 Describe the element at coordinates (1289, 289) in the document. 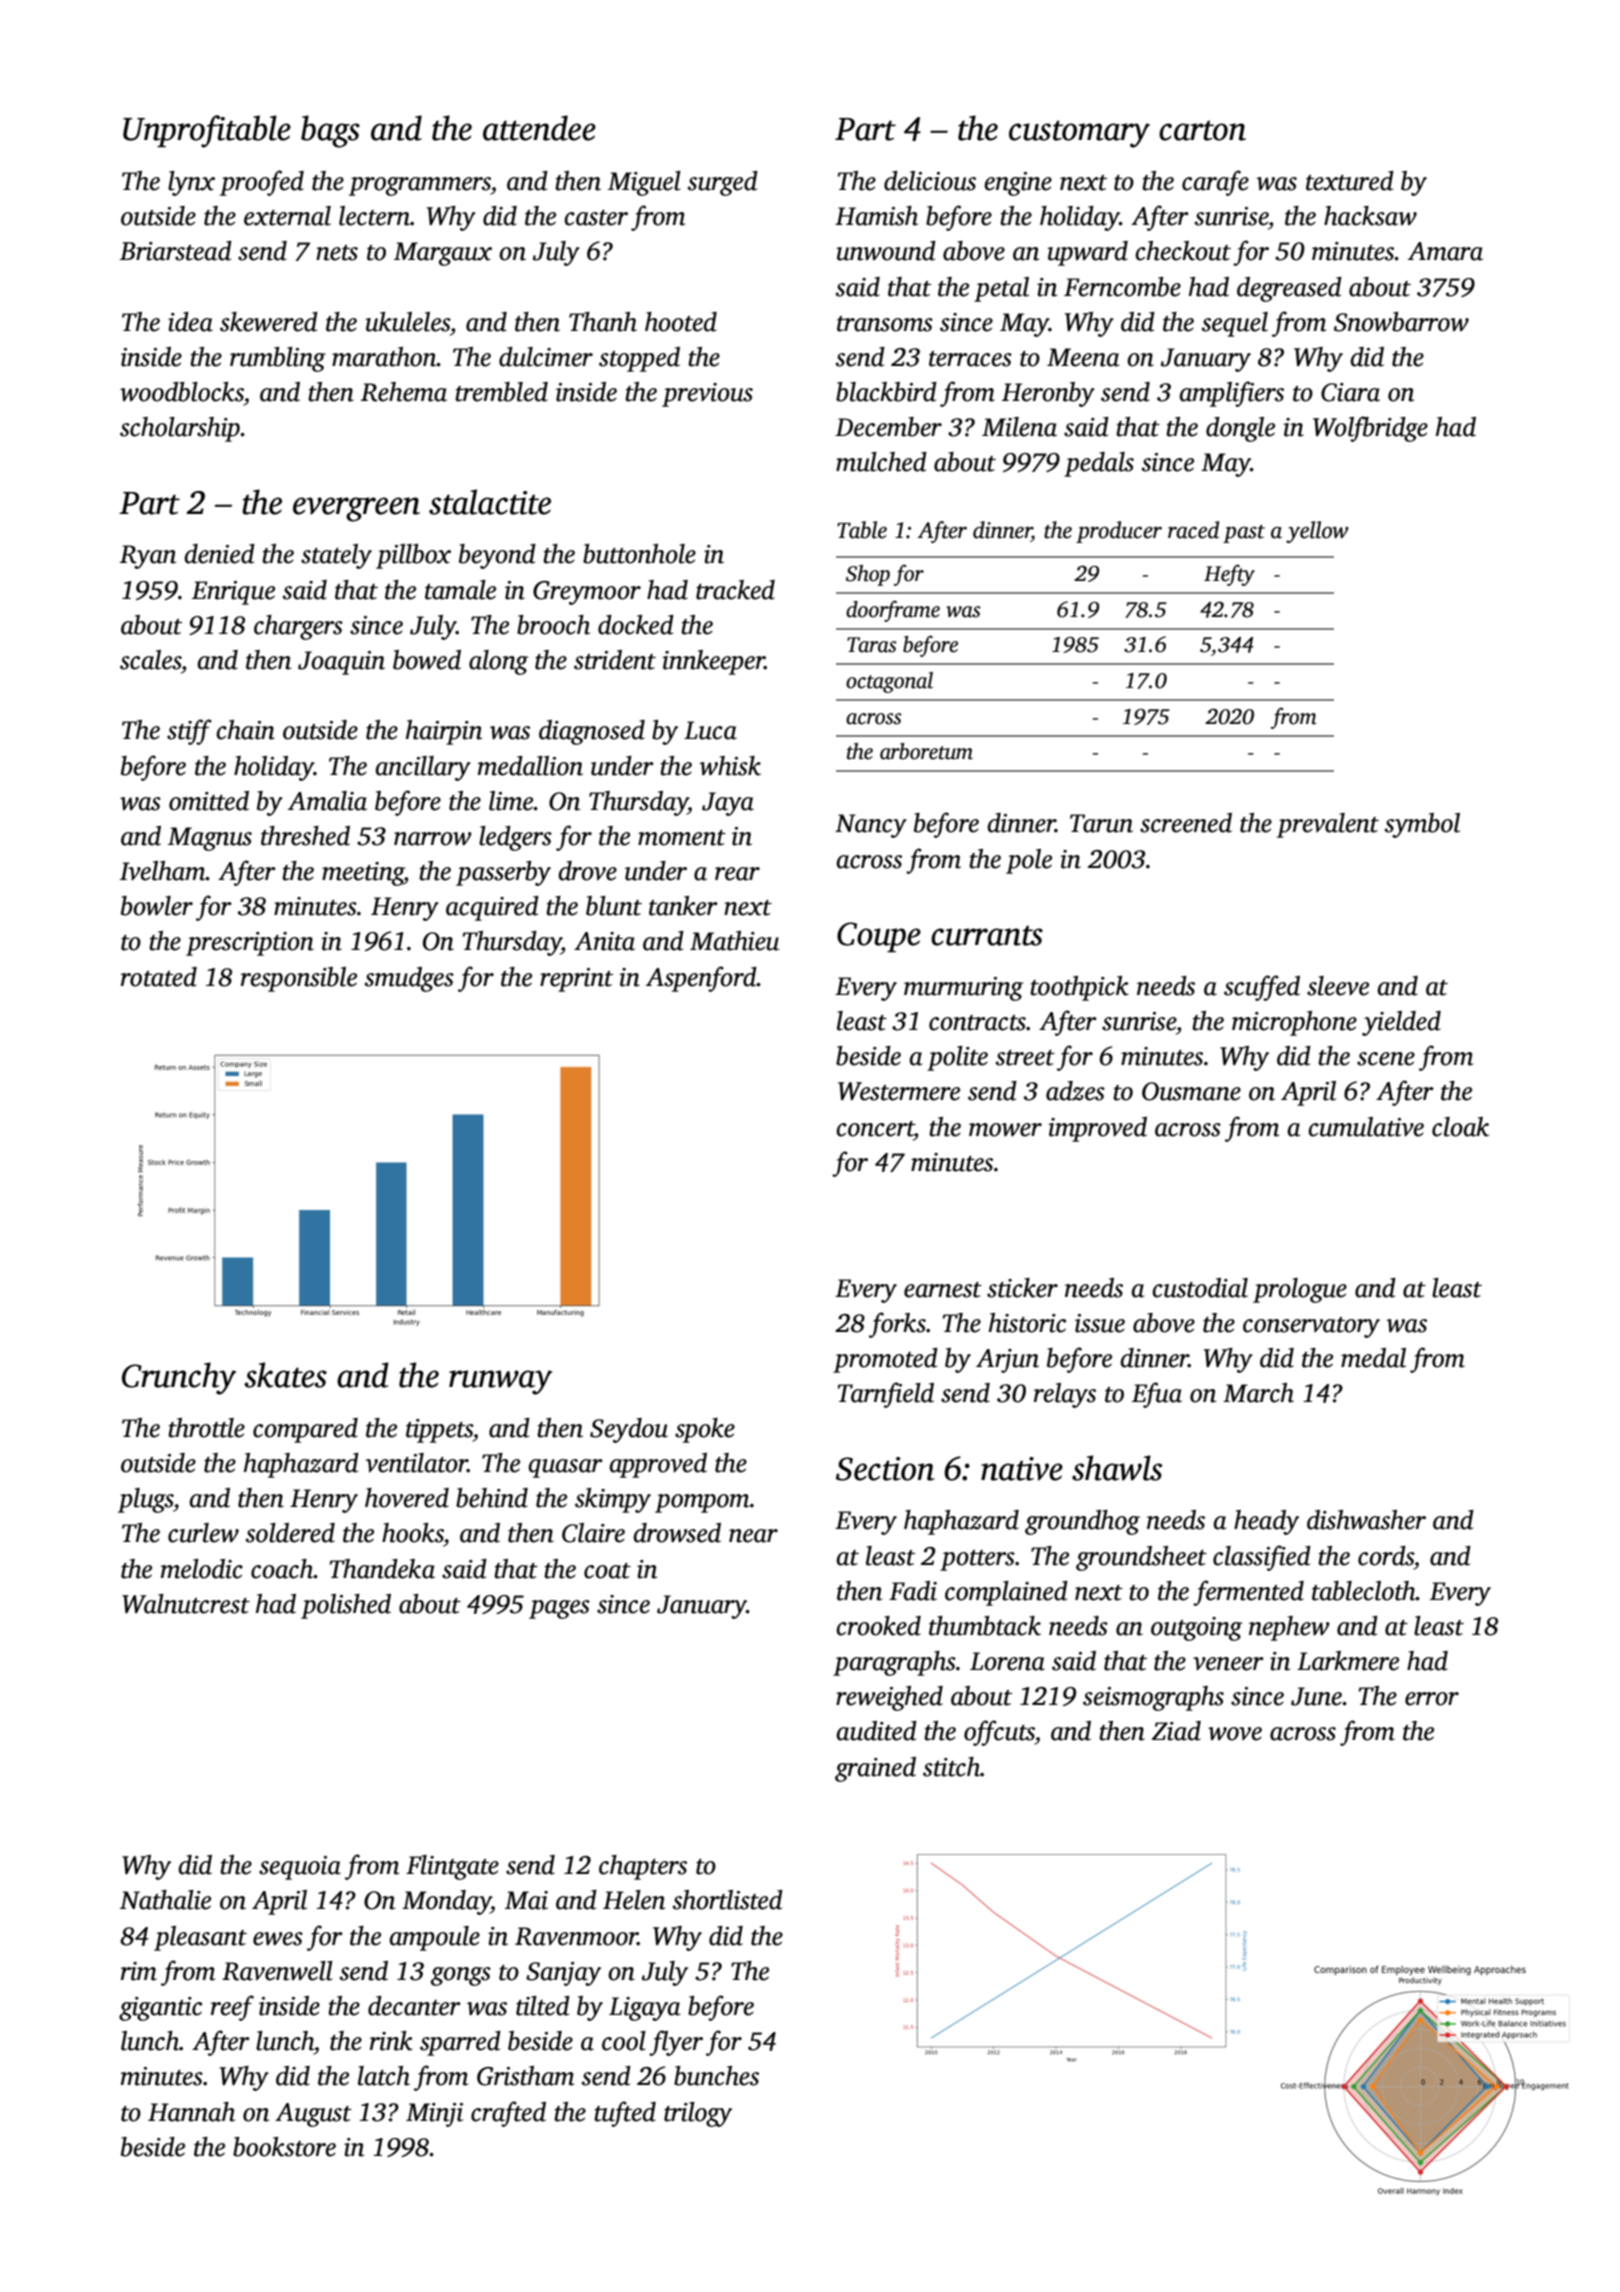

I see `degreased` at that location.
